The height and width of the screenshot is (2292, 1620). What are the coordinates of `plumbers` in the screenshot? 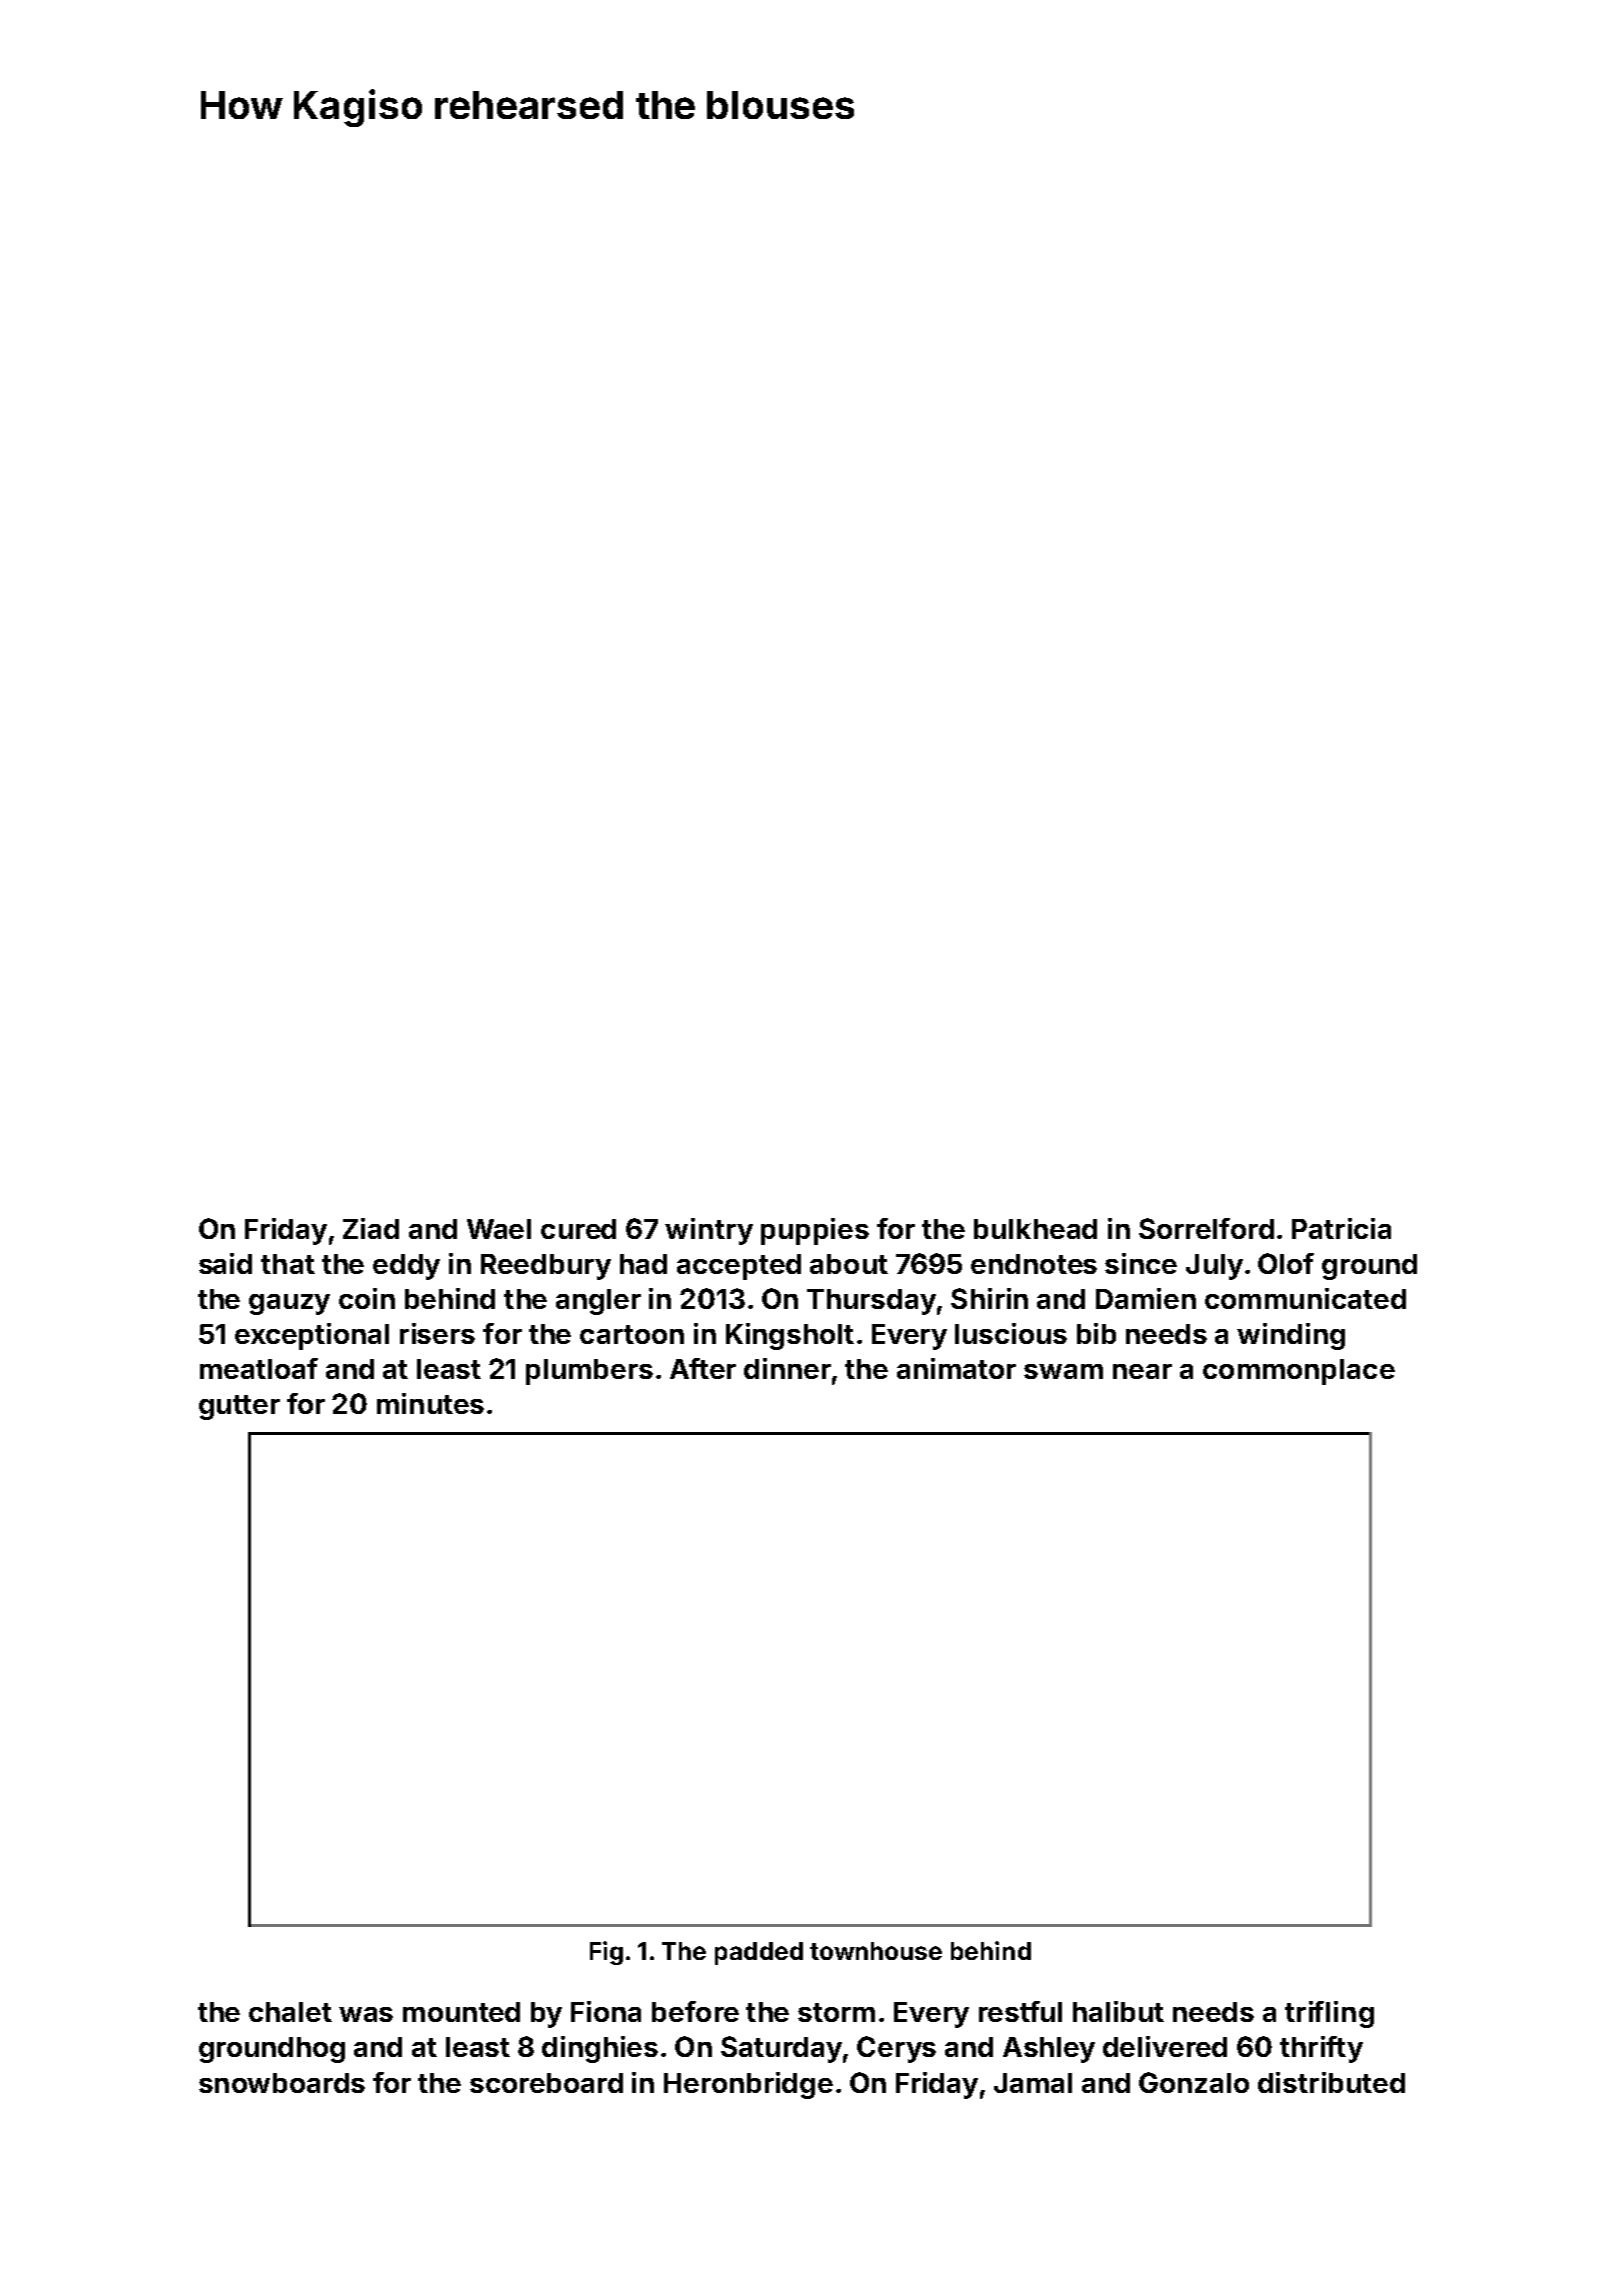 It's located at (589, 1372).
